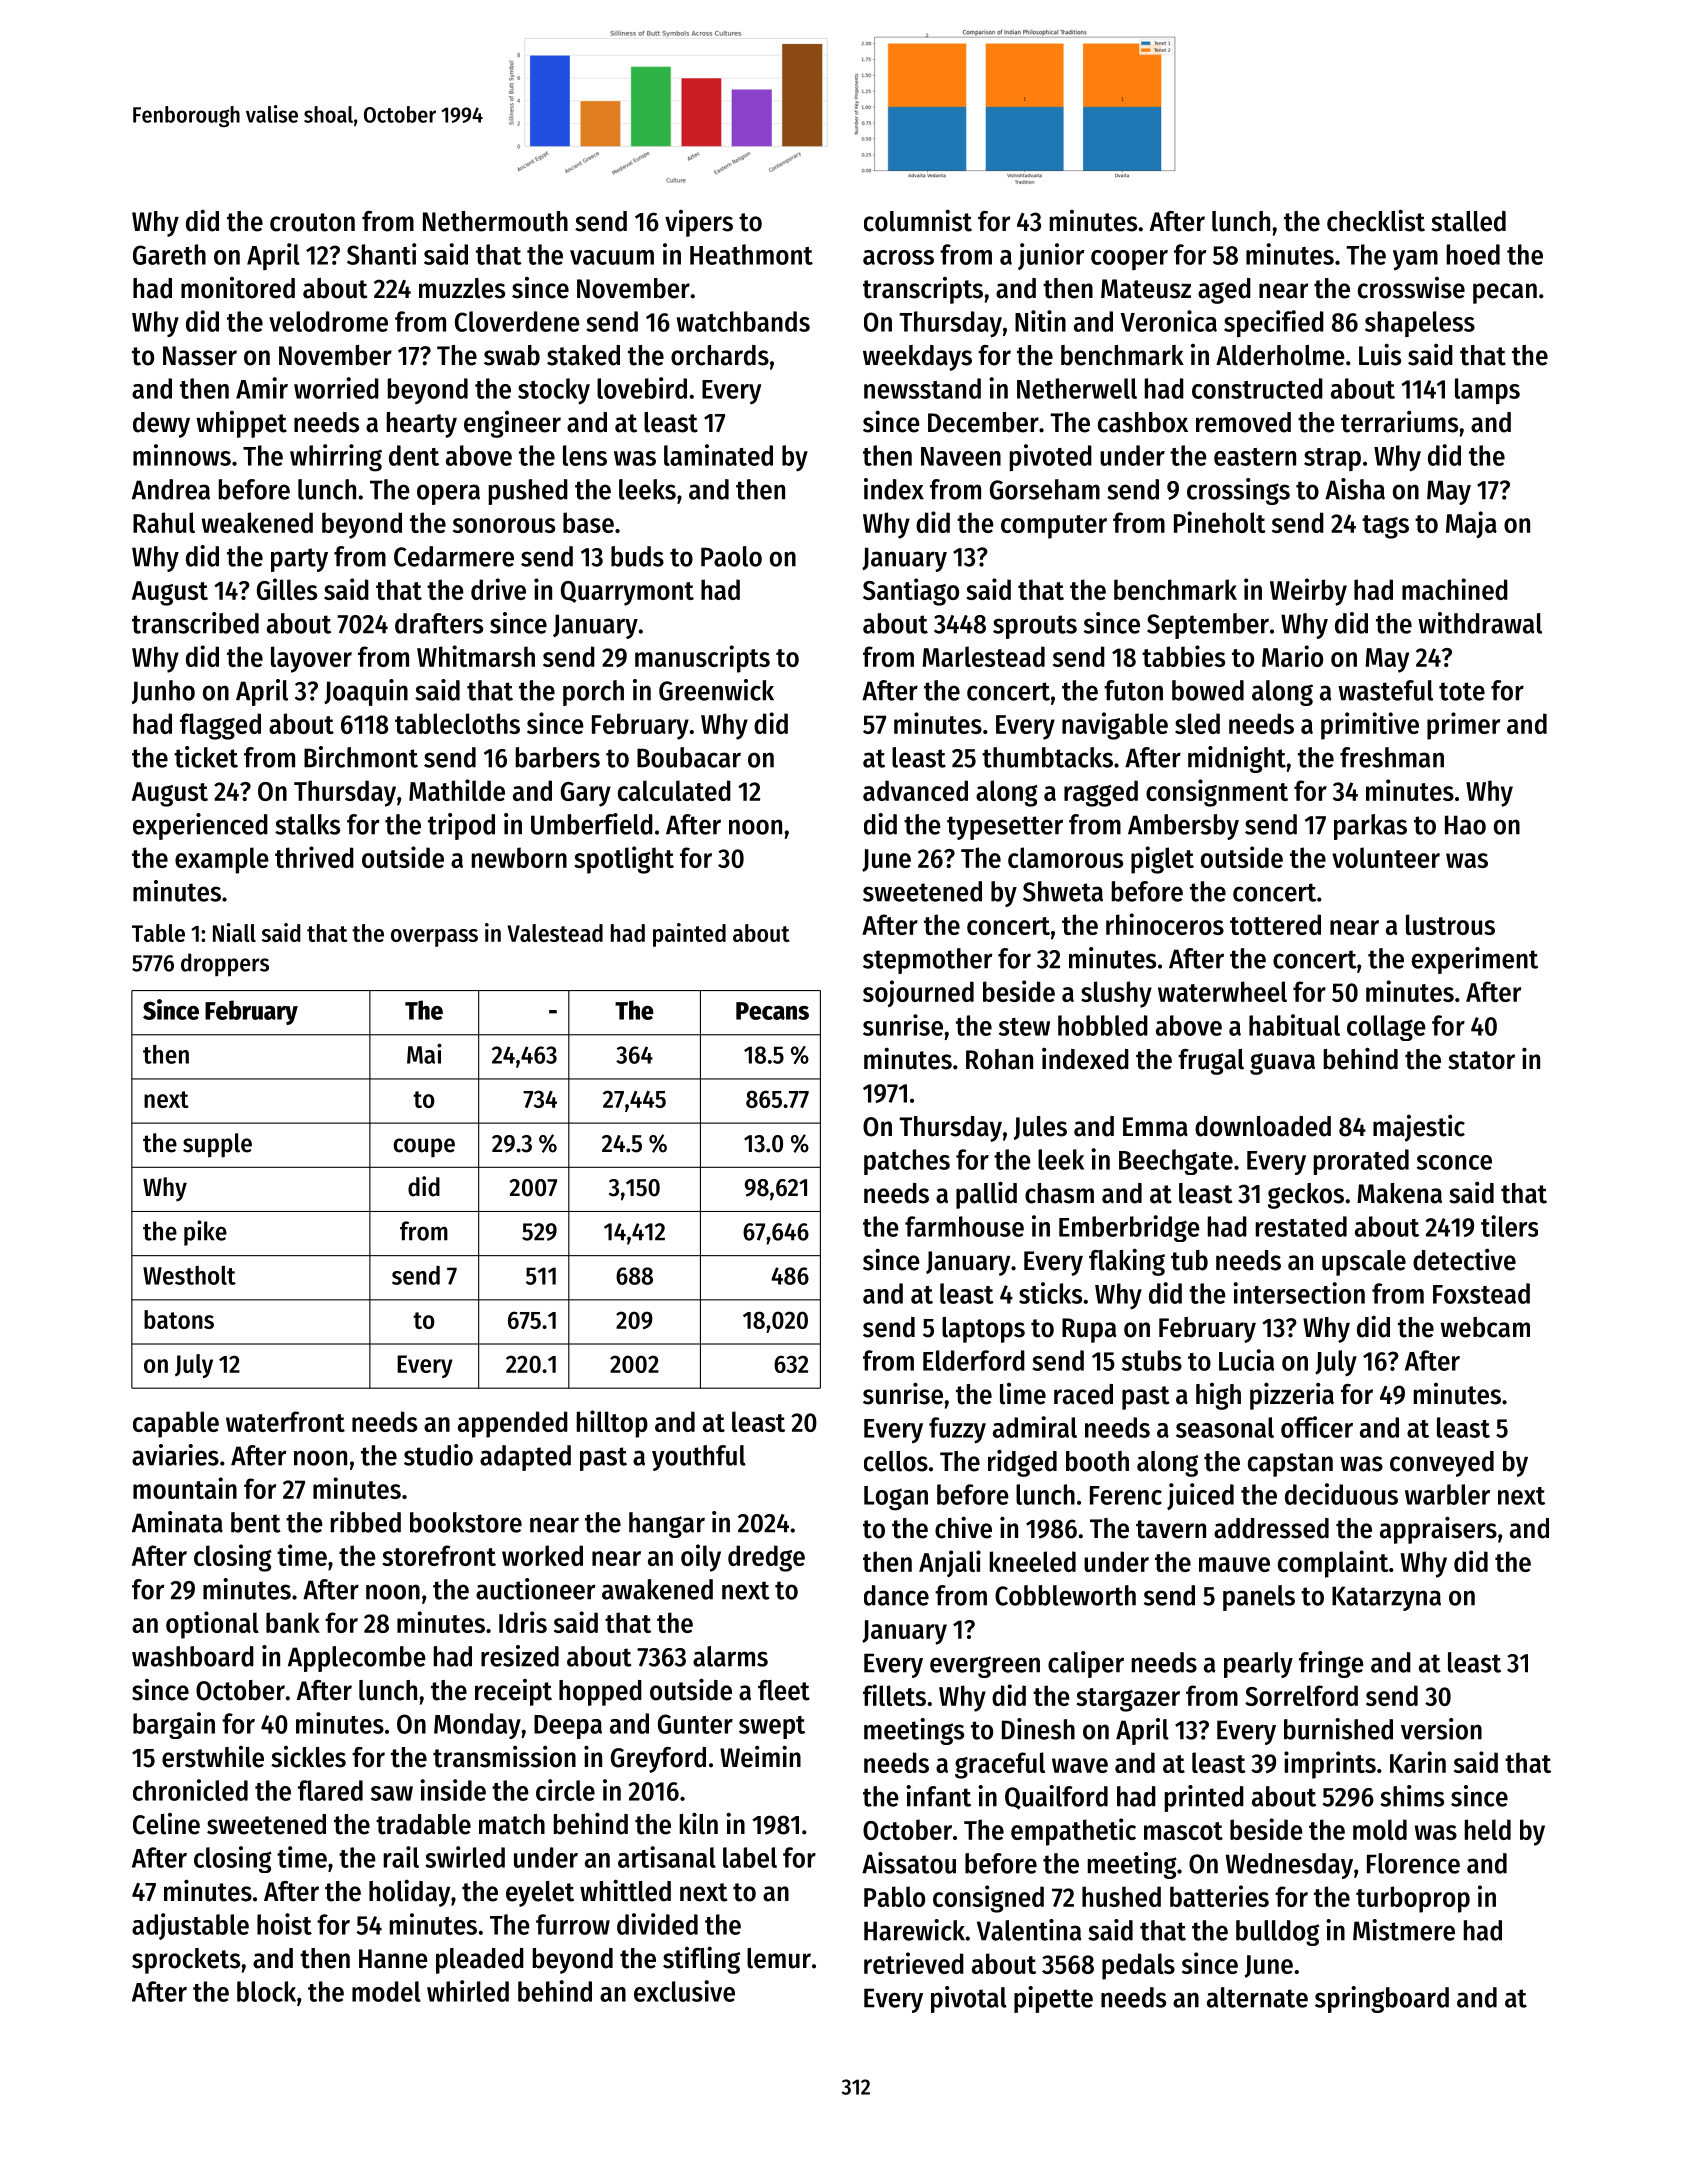  What do you see at coordinates (504, 1756) in the document?
I see `transmission` at bounding box center [504, 1756].
